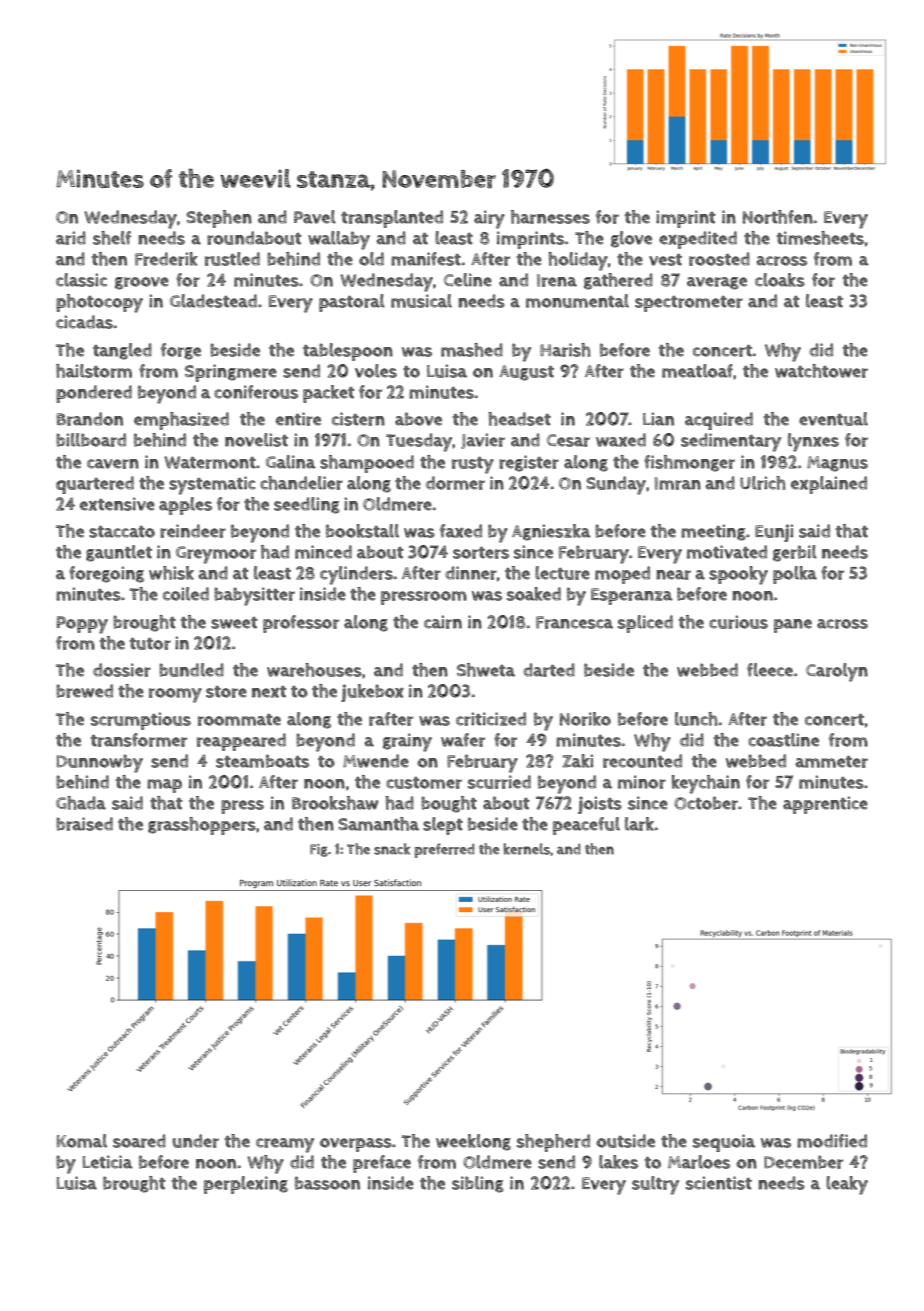 This screenshot has width=924, height=1311. Describe the element at coordinates (825, 805) in the screenshot. I see `apprentice` at that location.
